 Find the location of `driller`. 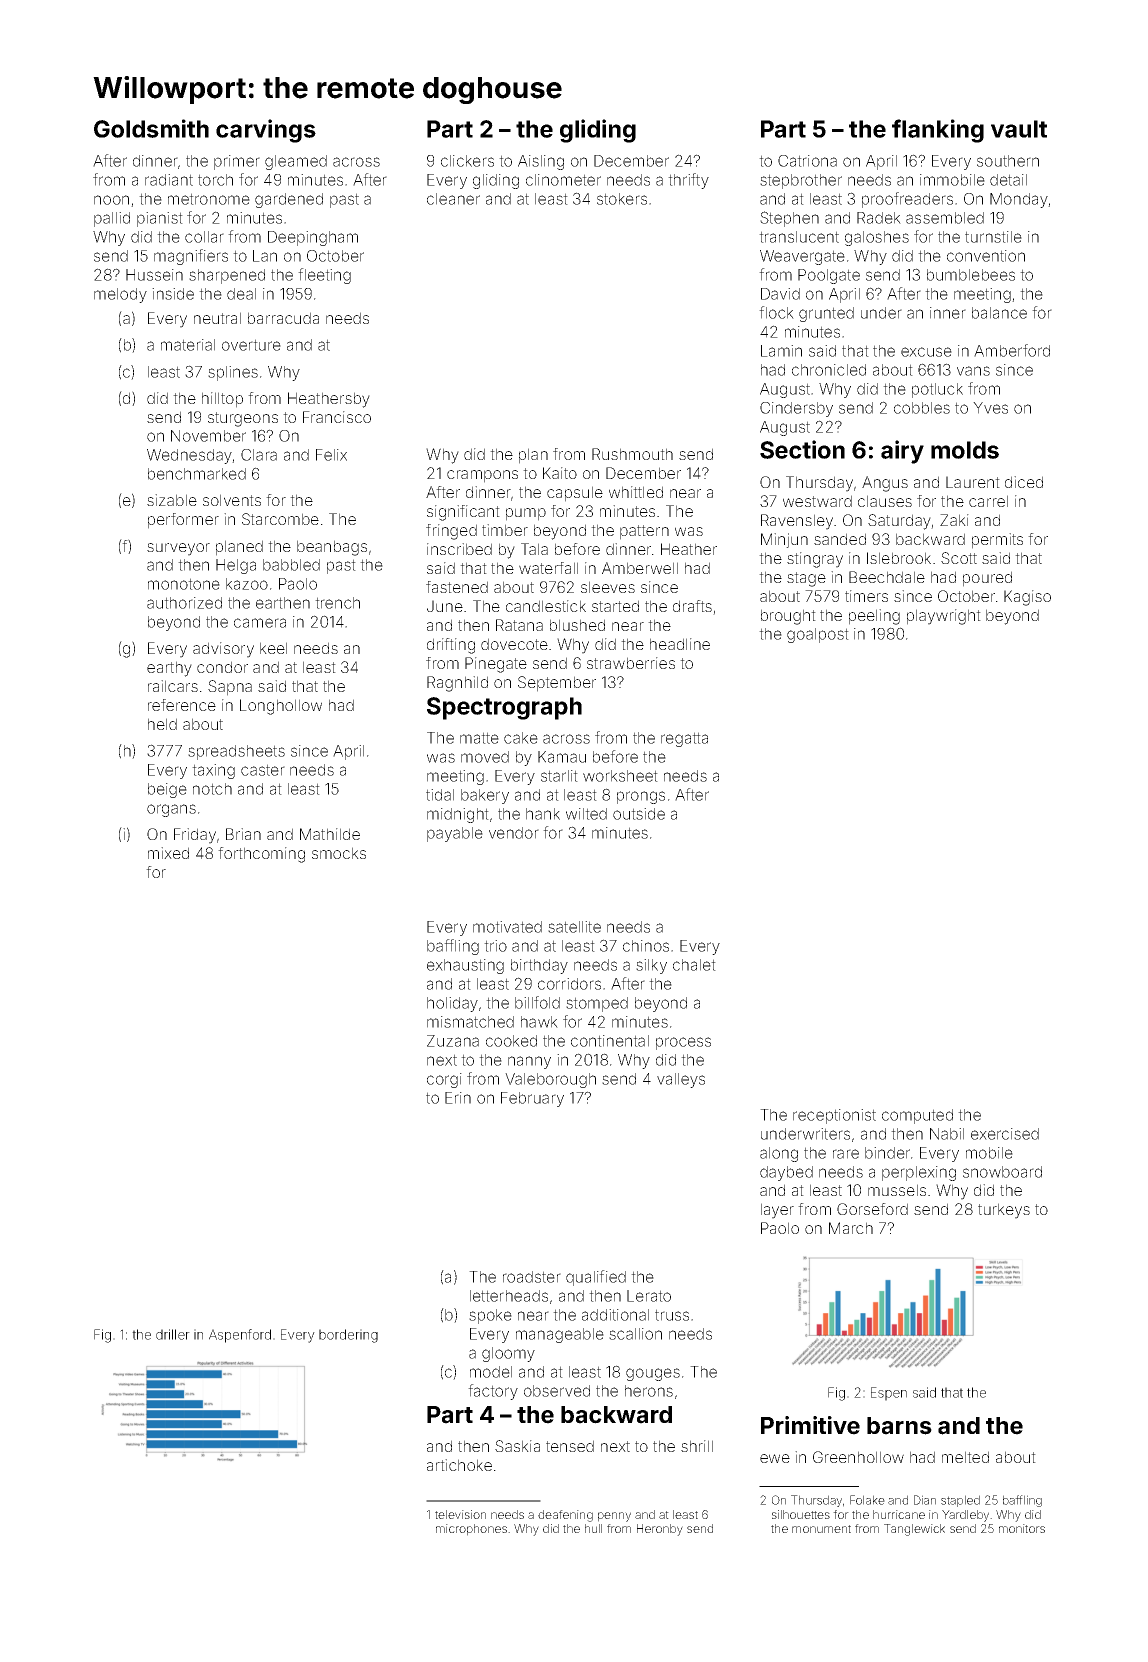

driller is located at coordinates (173, 1334).
